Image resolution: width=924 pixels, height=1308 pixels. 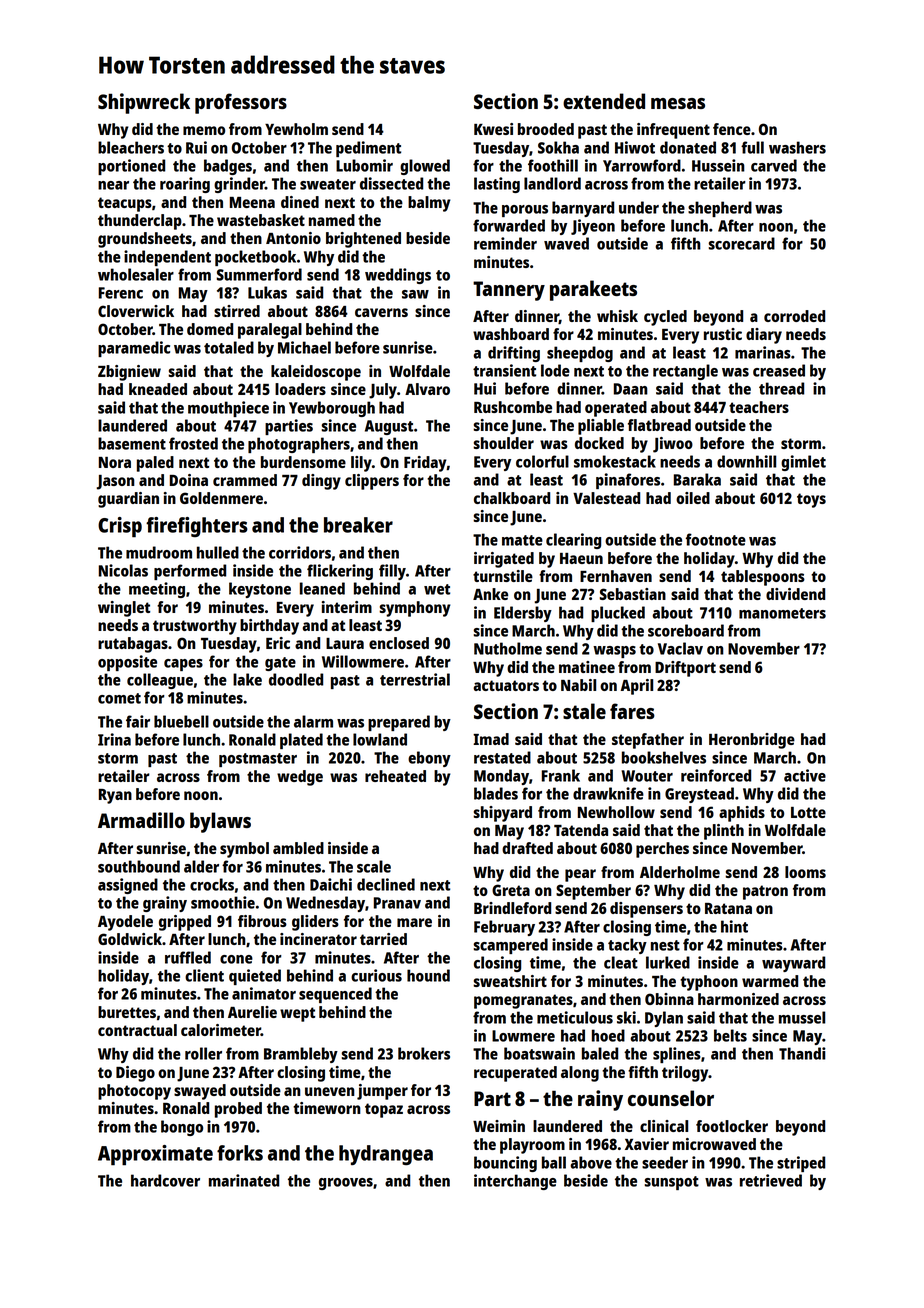 What do you see at coordinates (752, 741) in the screenshot?
I see `Heronbridge` at bounding box center [752, 741].
